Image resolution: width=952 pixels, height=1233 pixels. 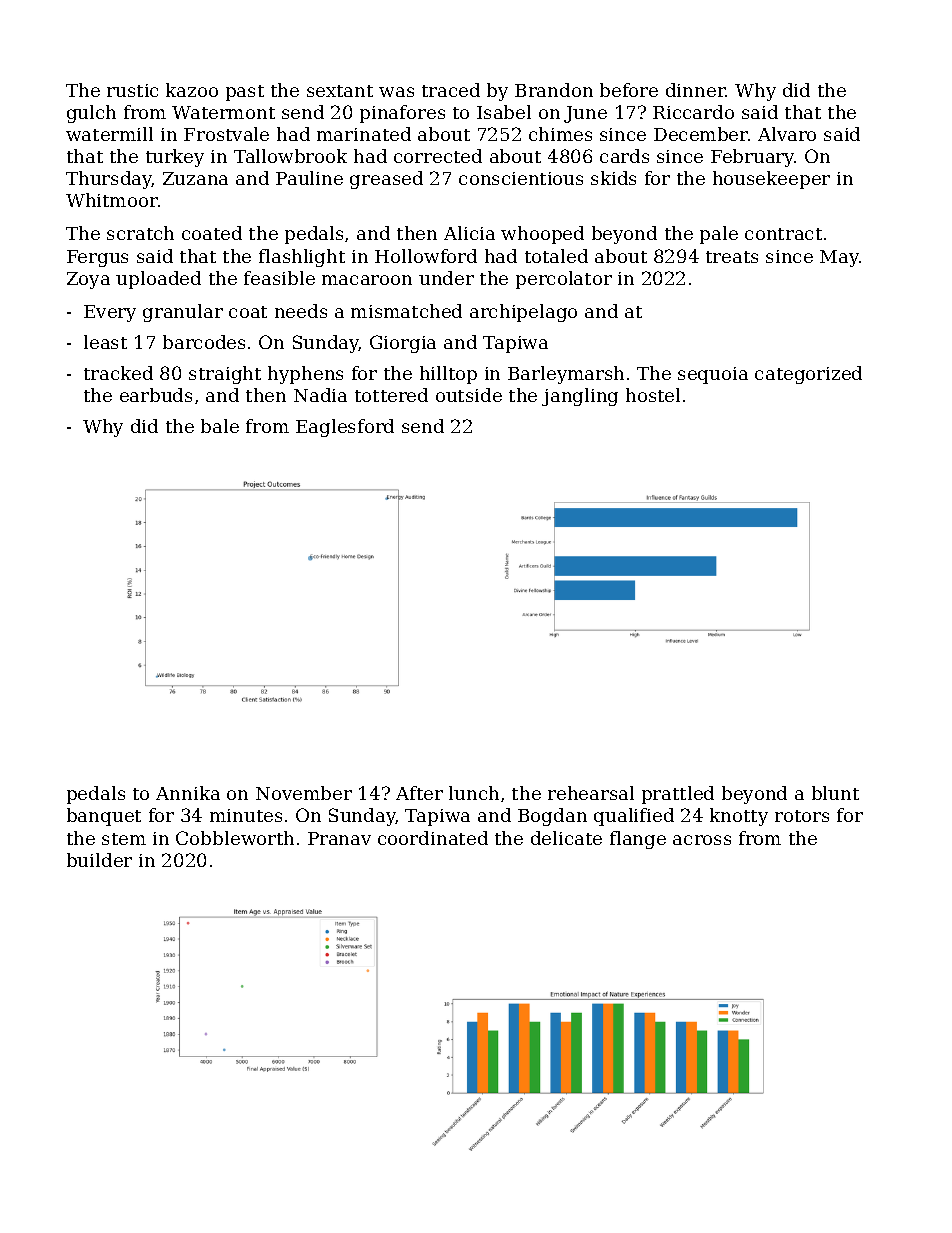 What do you see at coordinates (433, 838) in the document?
I see `coordinated` at bounding box center [433, 838].
